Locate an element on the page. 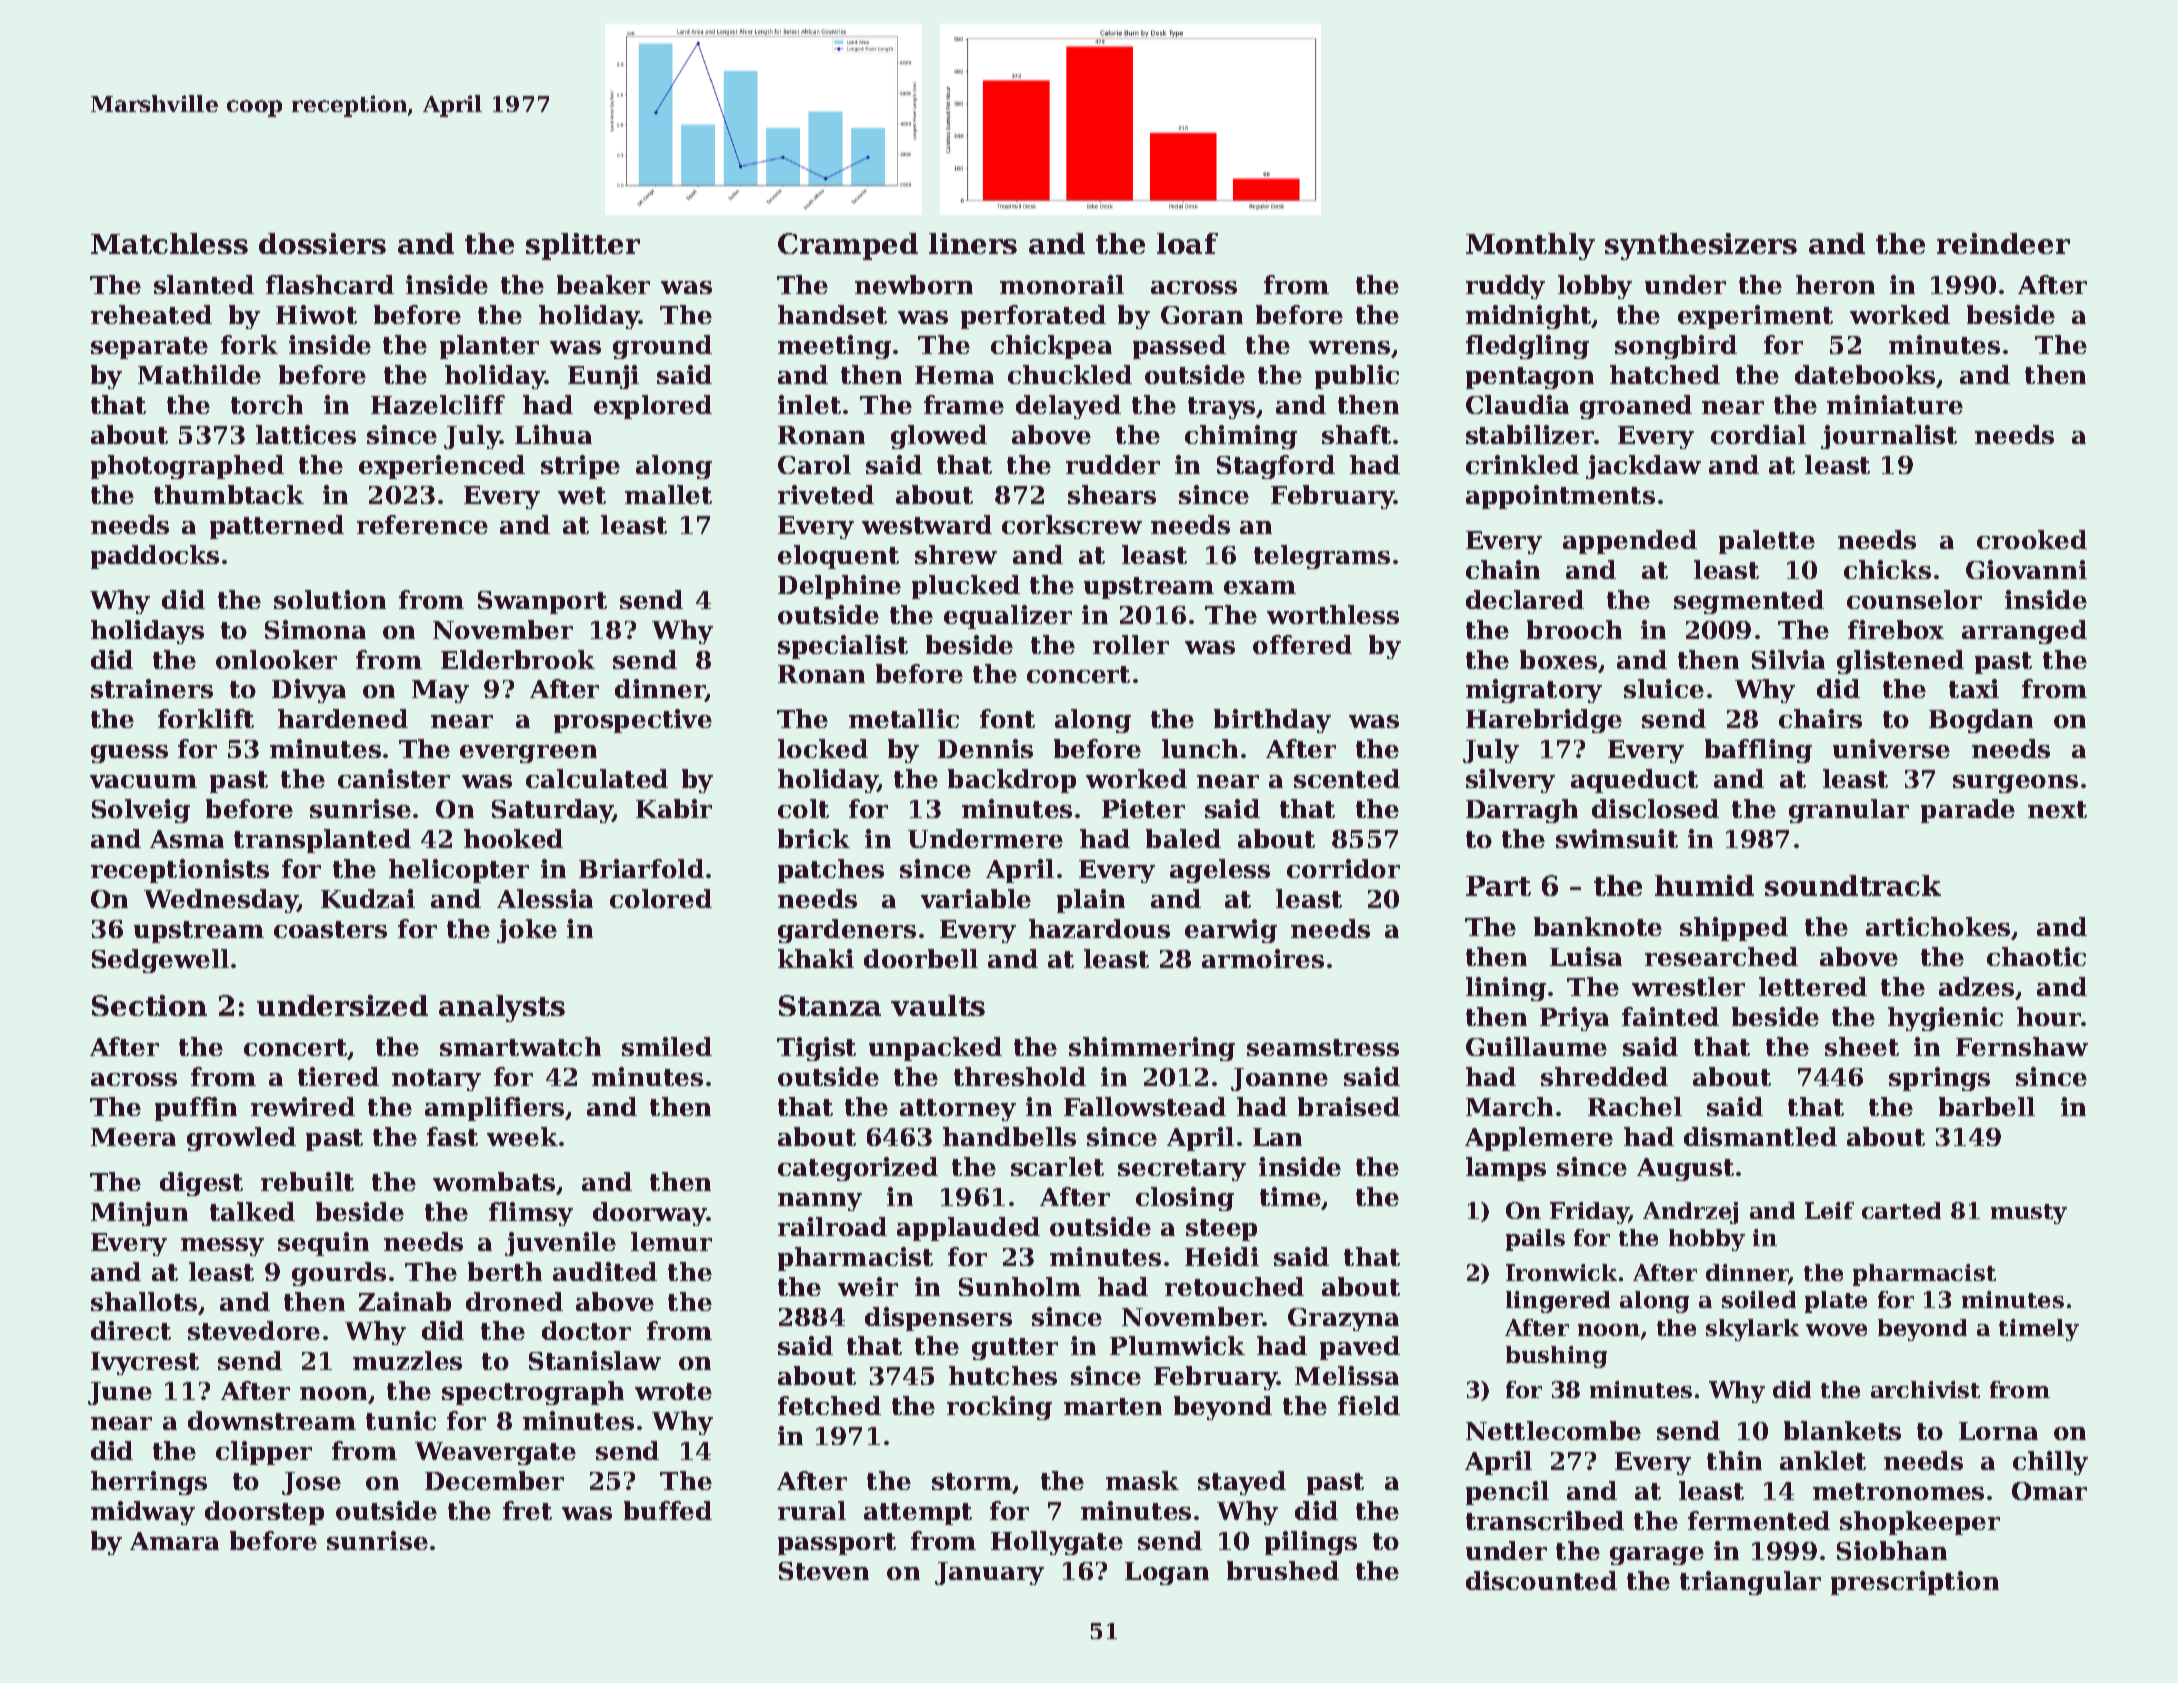 The image size is (2178, 1683). Lihua is located at coordinates (553, 434).
